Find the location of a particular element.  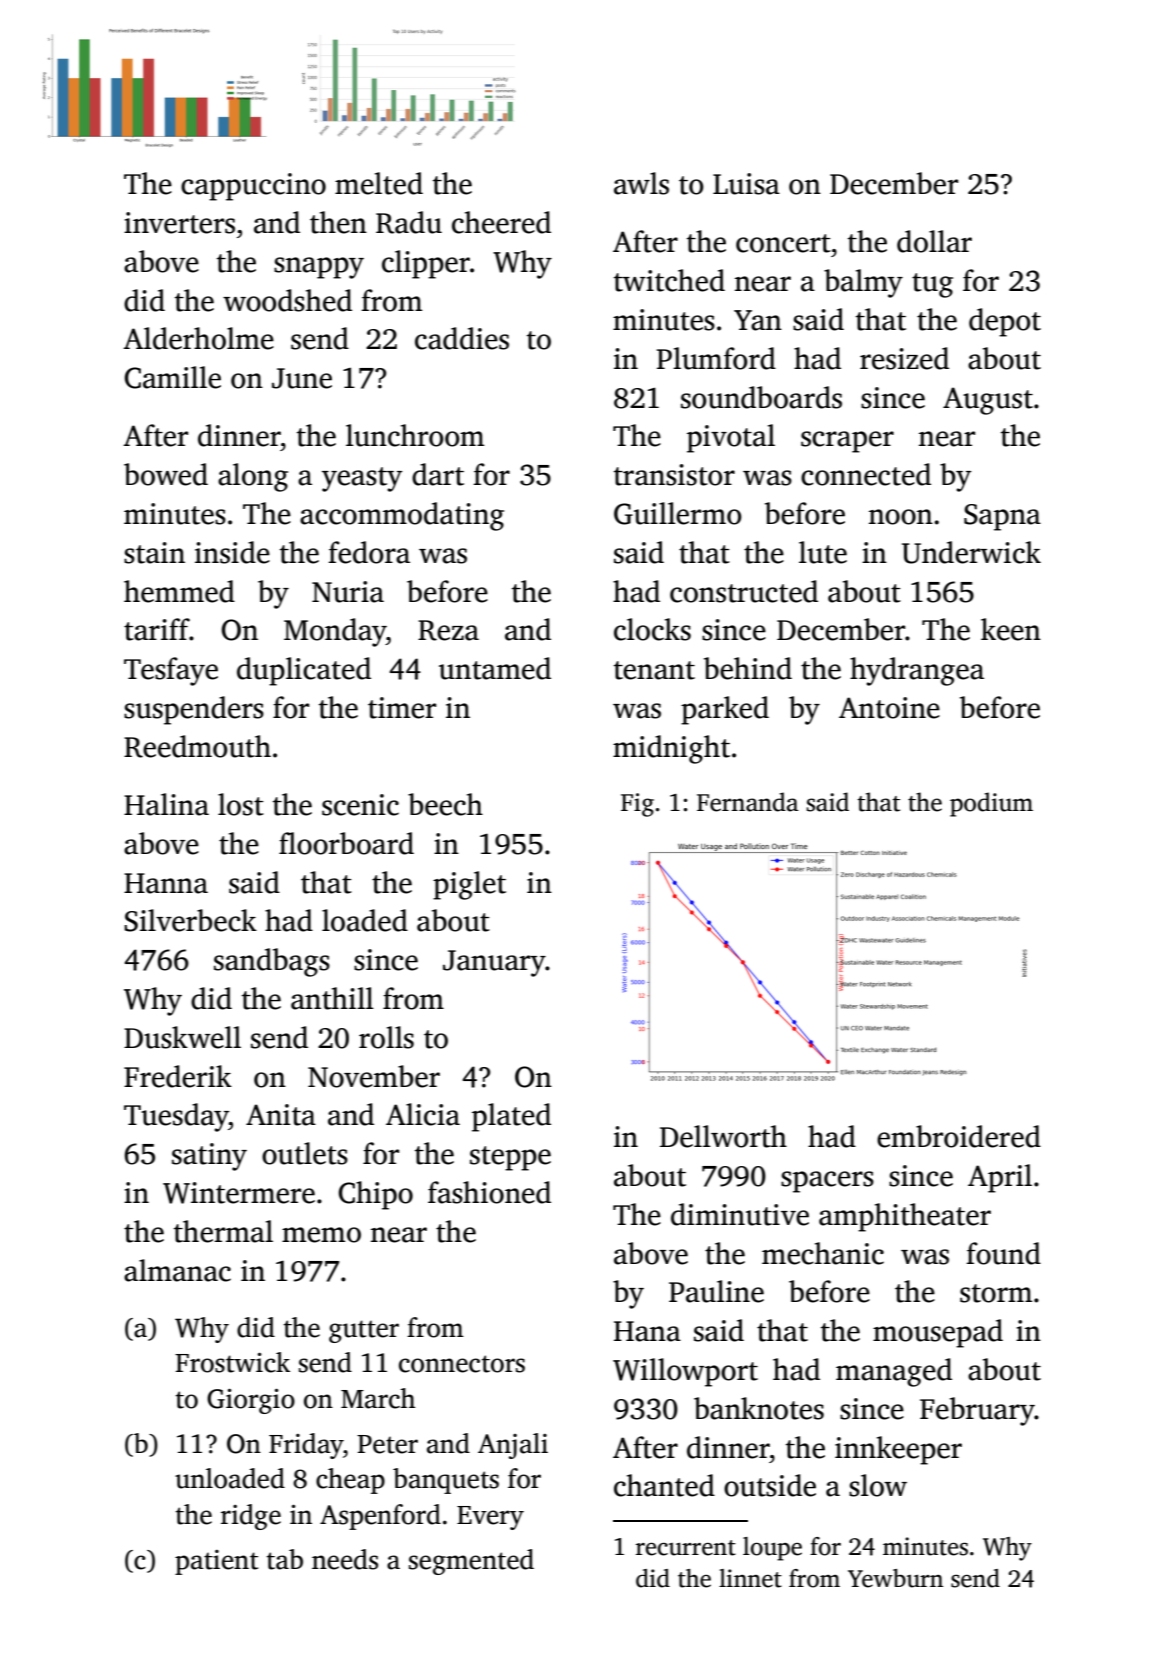

dollar is located at coordinates (934, 241).
